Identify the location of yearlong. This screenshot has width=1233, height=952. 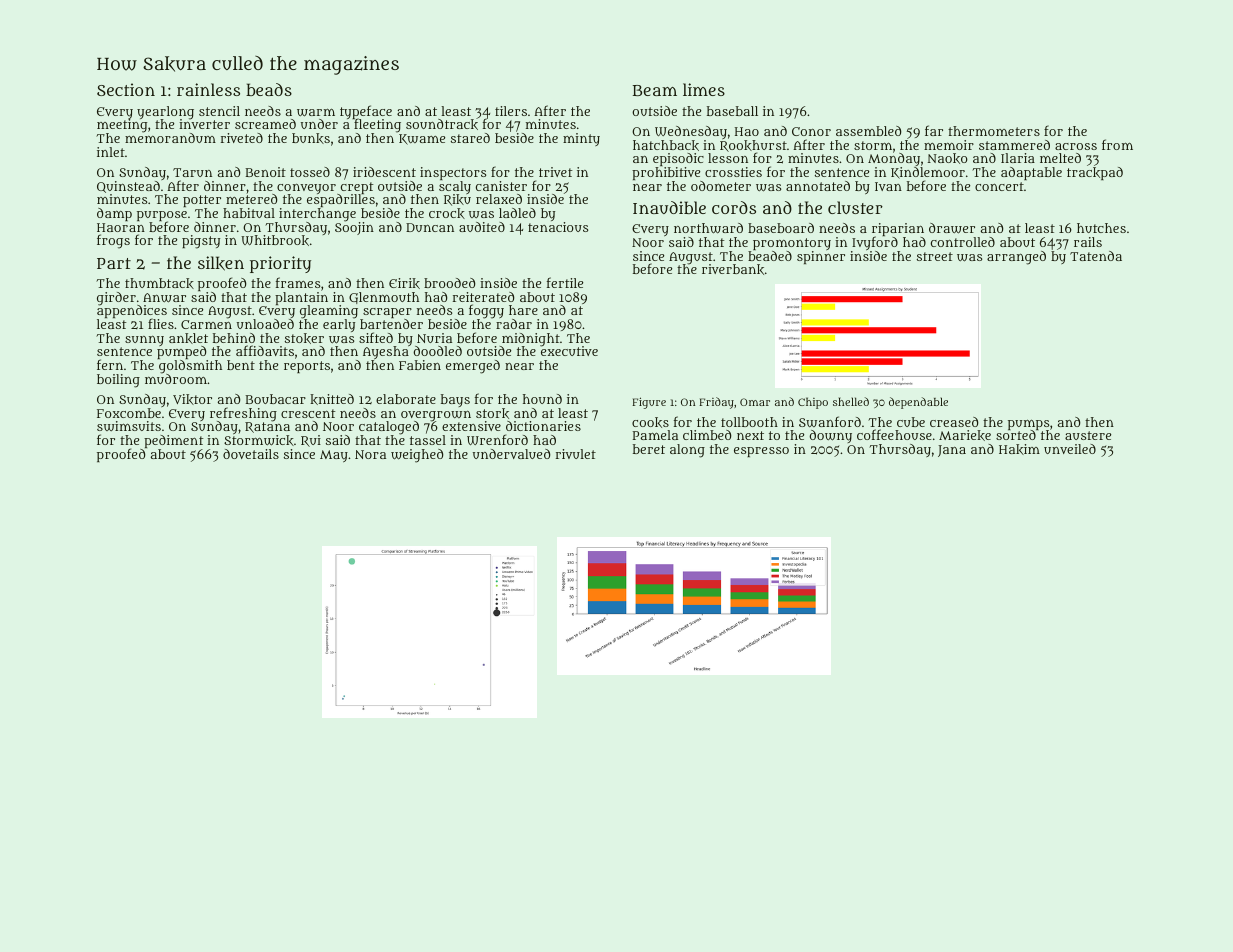
(165, 112).
